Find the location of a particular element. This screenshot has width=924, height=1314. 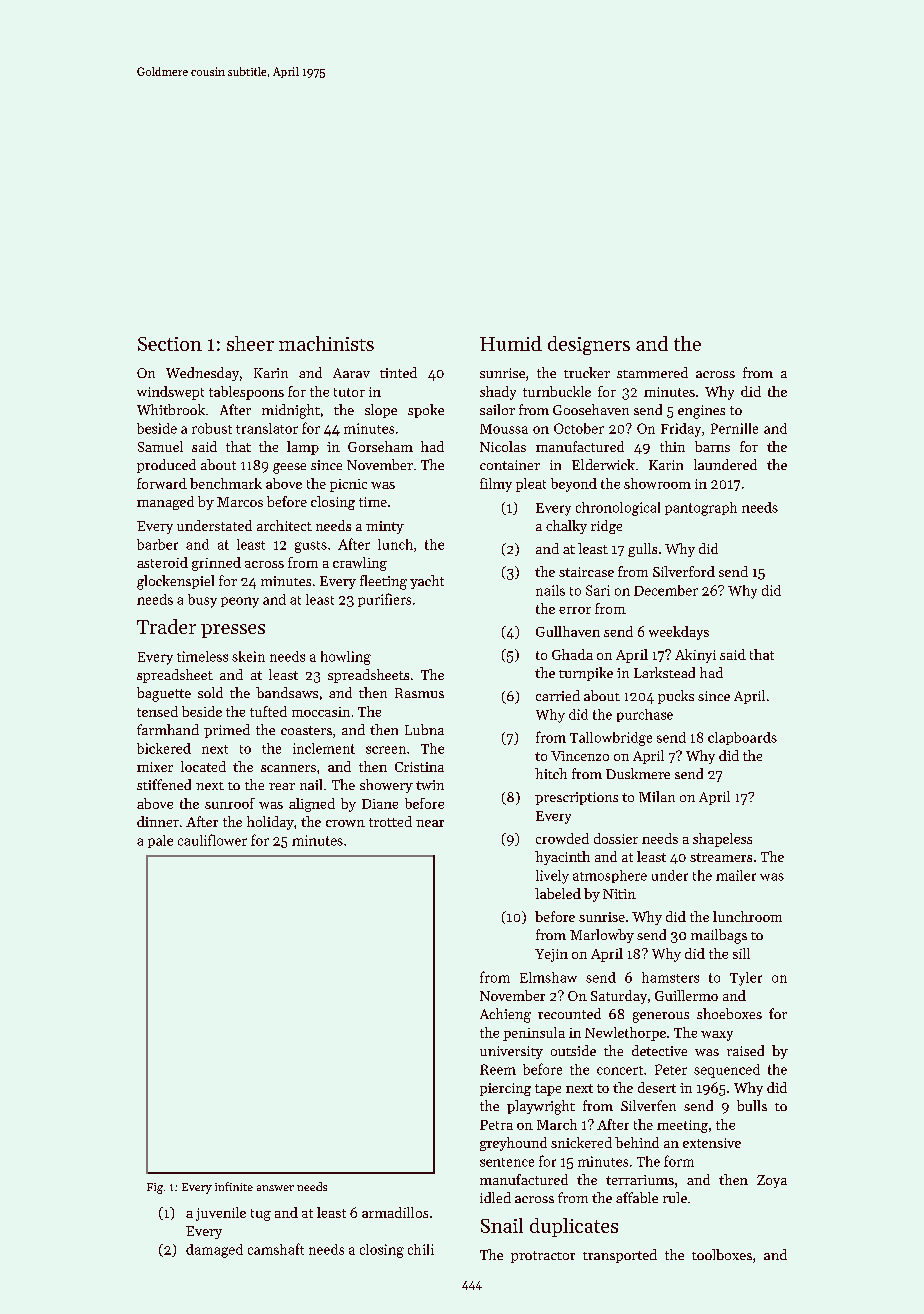

tutor is located at coordinates (349, 392).
